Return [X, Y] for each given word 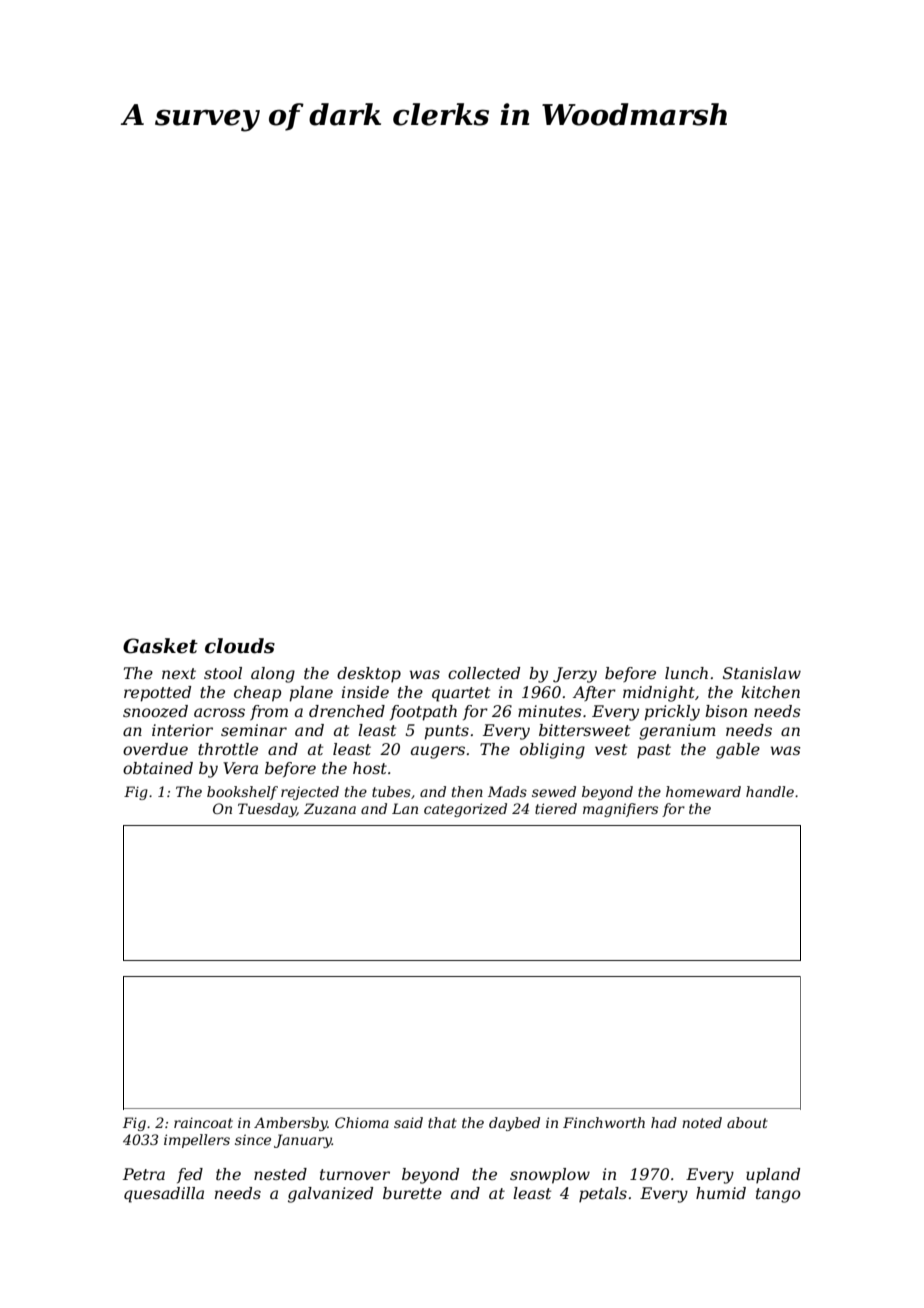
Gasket [160, 646]
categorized [465, 810]
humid [721, 1193]
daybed [514, 1124]
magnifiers [620, 810]
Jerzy [575, 675]
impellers [197, 1141]
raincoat [203, 1122]
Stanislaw [762, 673]
